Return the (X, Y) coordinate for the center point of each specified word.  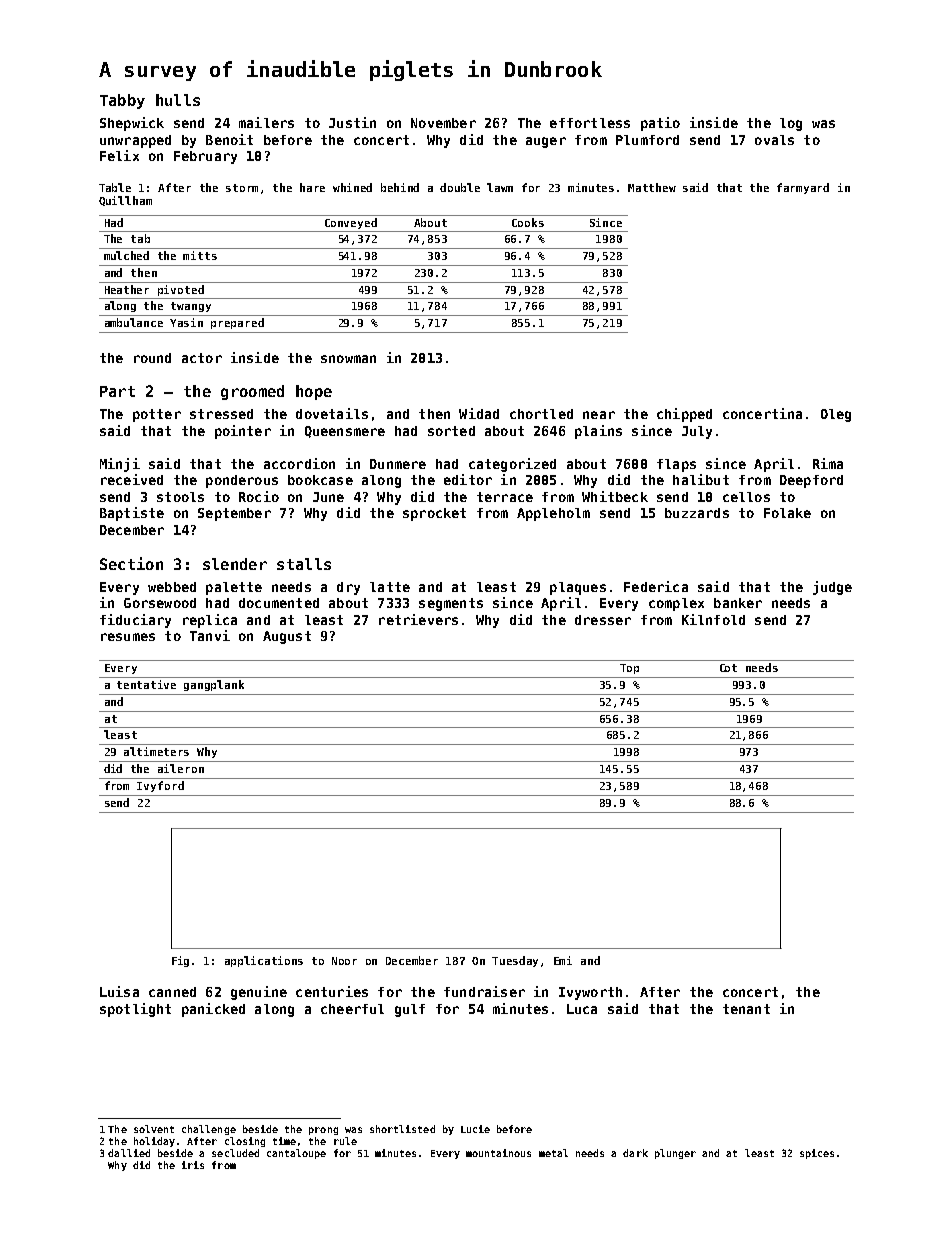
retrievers (418, 619)
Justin (352, 122)
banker (738, 603)
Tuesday (515, 961)
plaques (578, 588)
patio (660, 124)
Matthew (652, 187)
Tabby (122, 101)
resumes (128, 637)
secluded (235, 1153)
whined (352, 187)
